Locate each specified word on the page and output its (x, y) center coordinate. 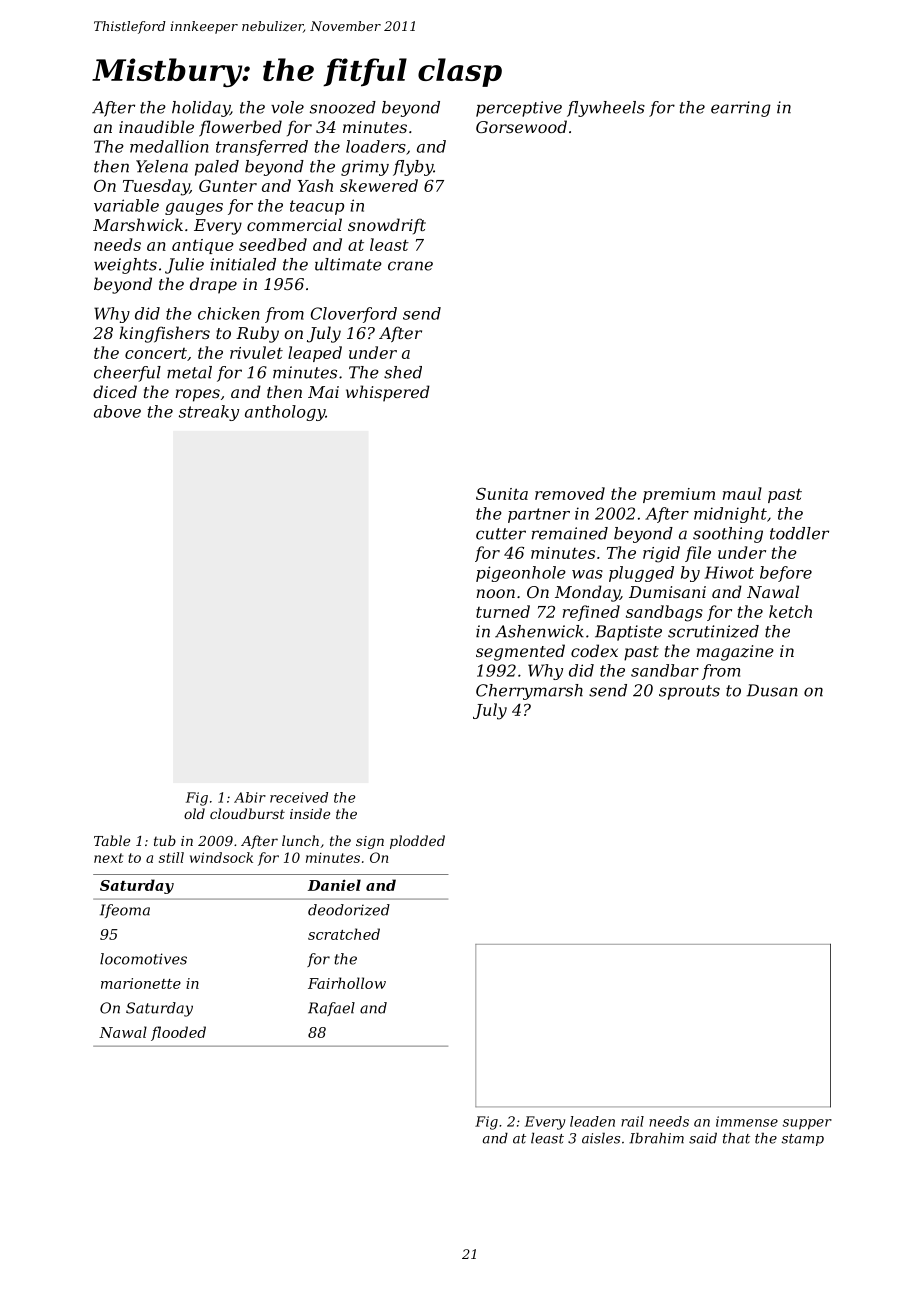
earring (741, 109)
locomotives (143, 959)
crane (410, 266)
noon (495, 593)
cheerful (127, 374)
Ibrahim (656, 1138)
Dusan (772, 690)
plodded (417, 842)
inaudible (156, 126)
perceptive (519, 109)
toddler (799, 533)
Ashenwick (539, 631)
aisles (601, 1138)
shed (403, 372)
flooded (178, 1033)
